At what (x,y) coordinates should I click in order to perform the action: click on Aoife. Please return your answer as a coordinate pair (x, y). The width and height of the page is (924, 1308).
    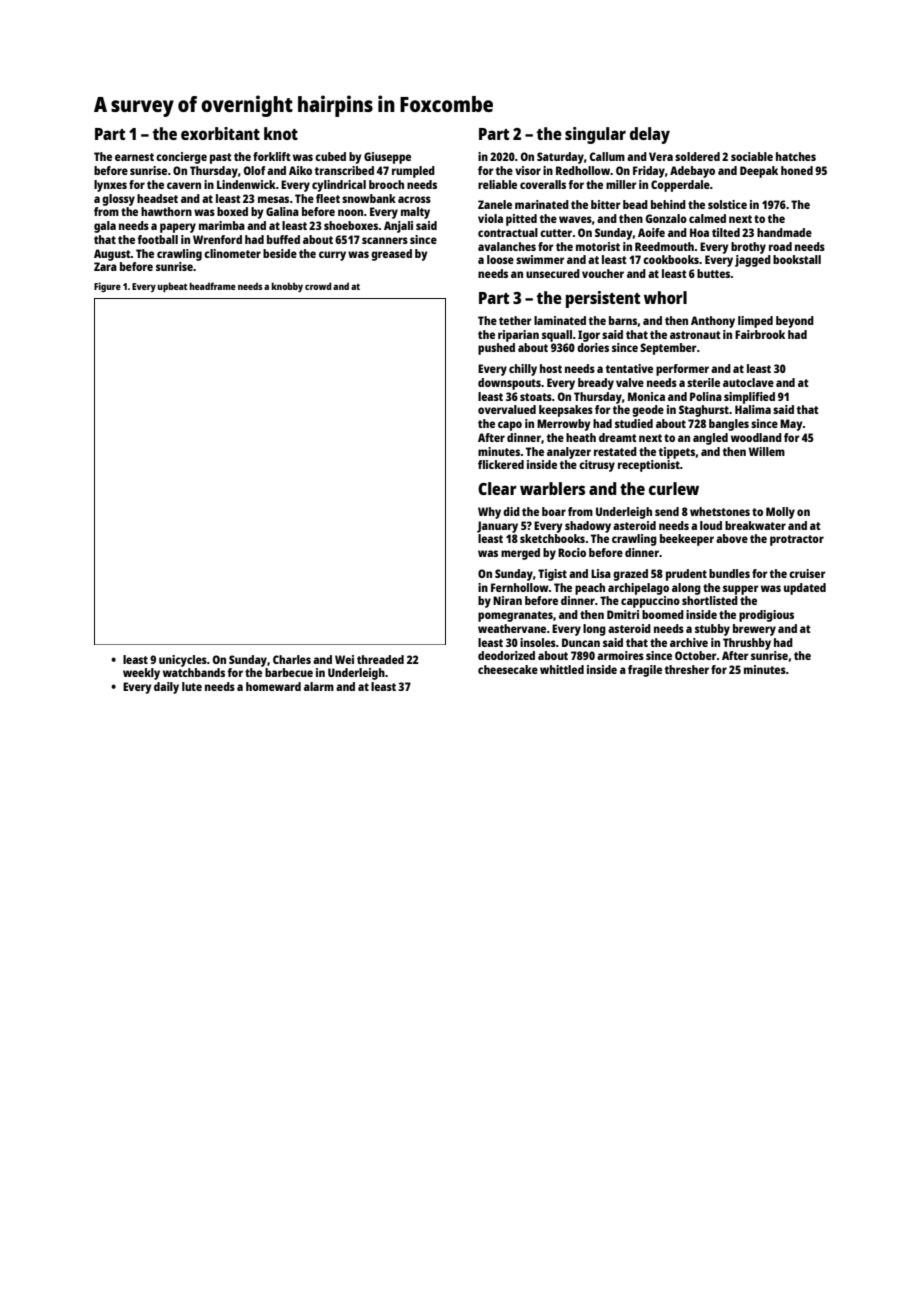
    Looking at the image, I should click on (651, 232).
